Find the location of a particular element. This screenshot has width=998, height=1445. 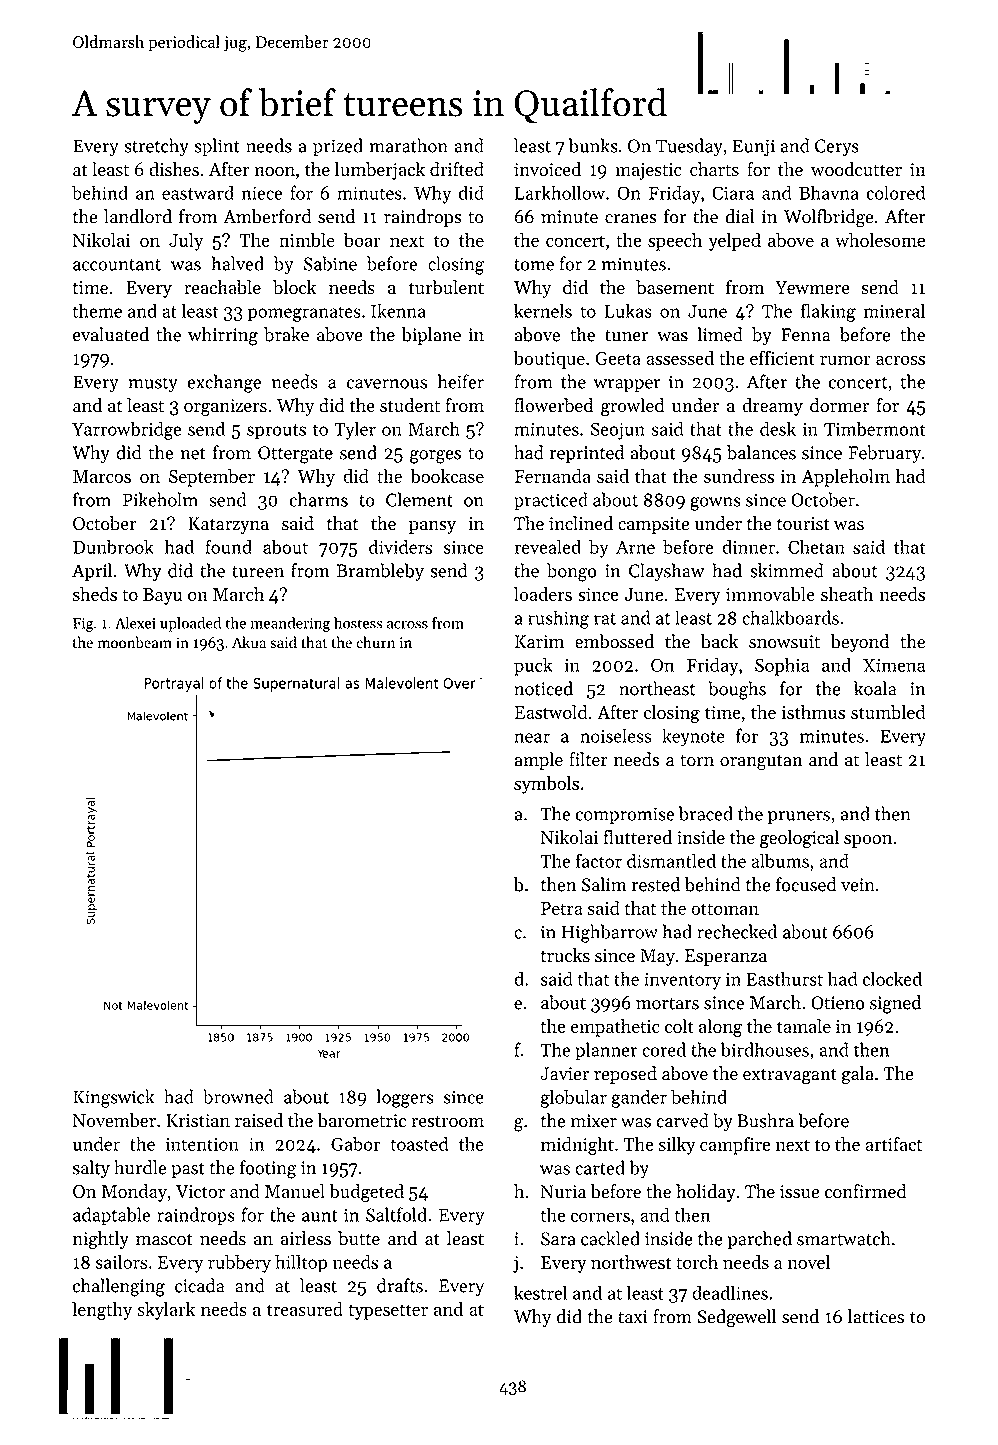

moonbeam is located at coordinates (135, 642).
